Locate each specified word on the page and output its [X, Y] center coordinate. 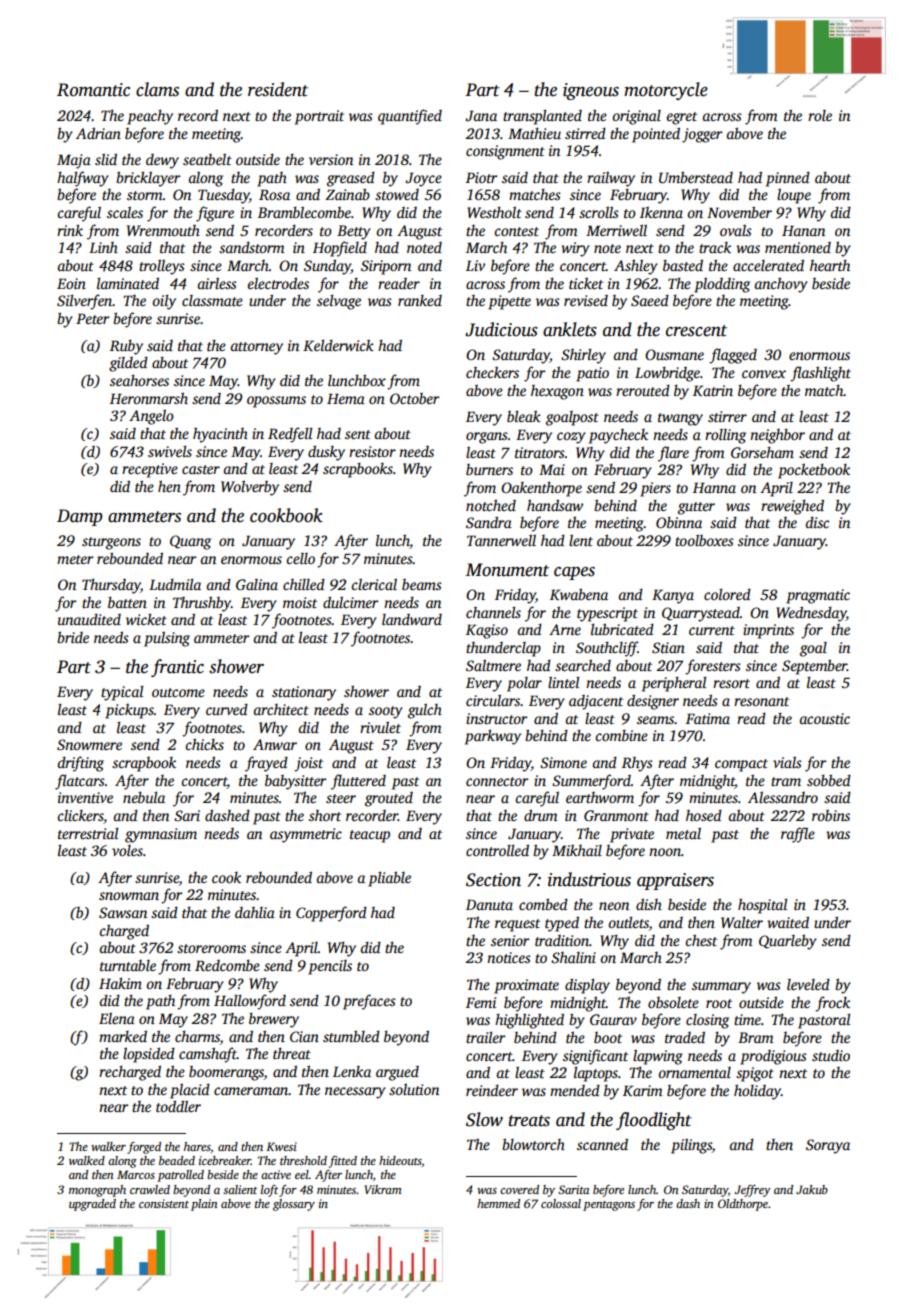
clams [157, 89]
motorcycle [666, 91]
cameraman [251, 1091]
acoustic [824, 718]
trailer [486, 1037]
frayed [266, 764]
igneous [591, 91]
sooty [386, 712]
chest [701, 940]
